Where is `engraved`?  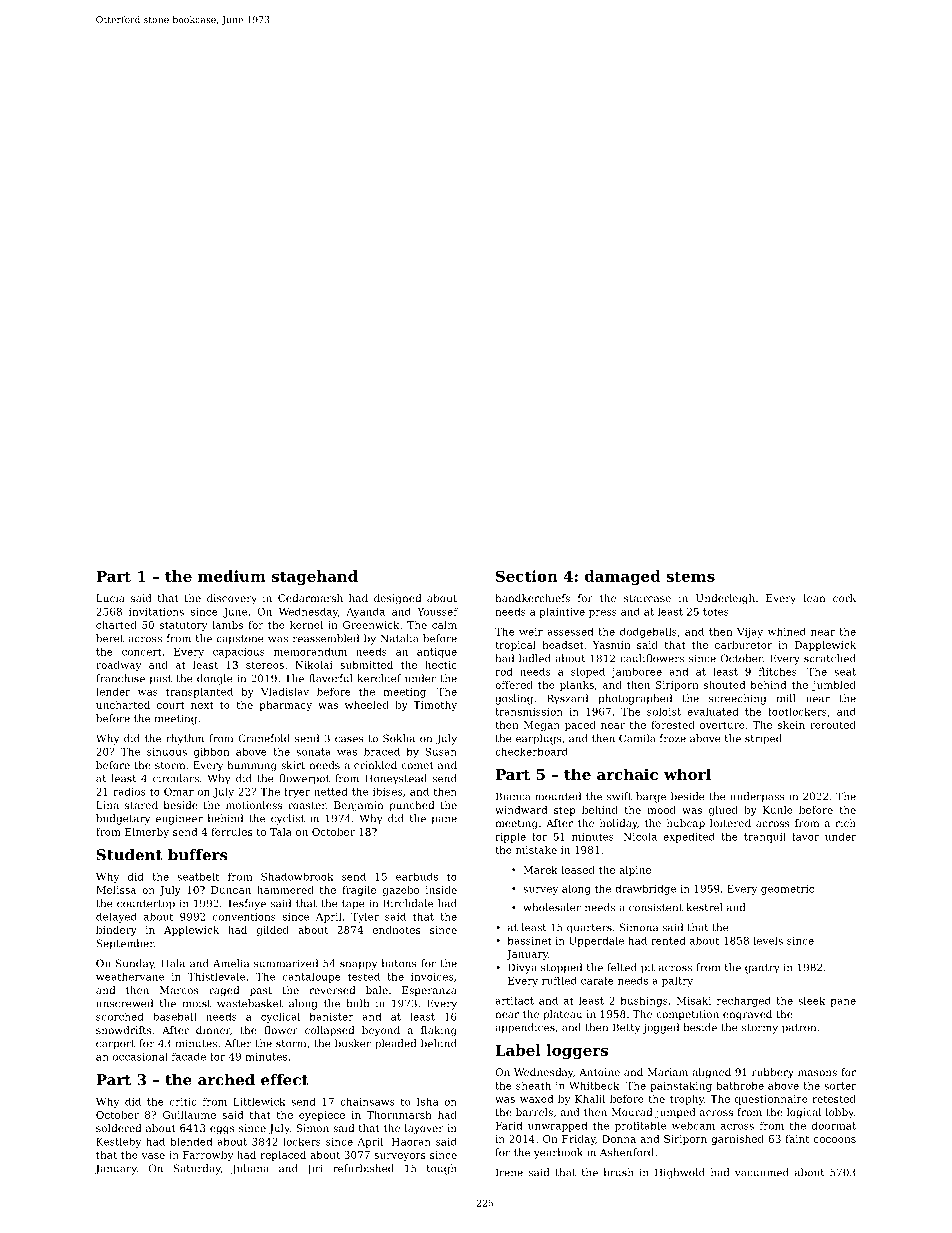 engraved is located at coordinates (747, 1015).
